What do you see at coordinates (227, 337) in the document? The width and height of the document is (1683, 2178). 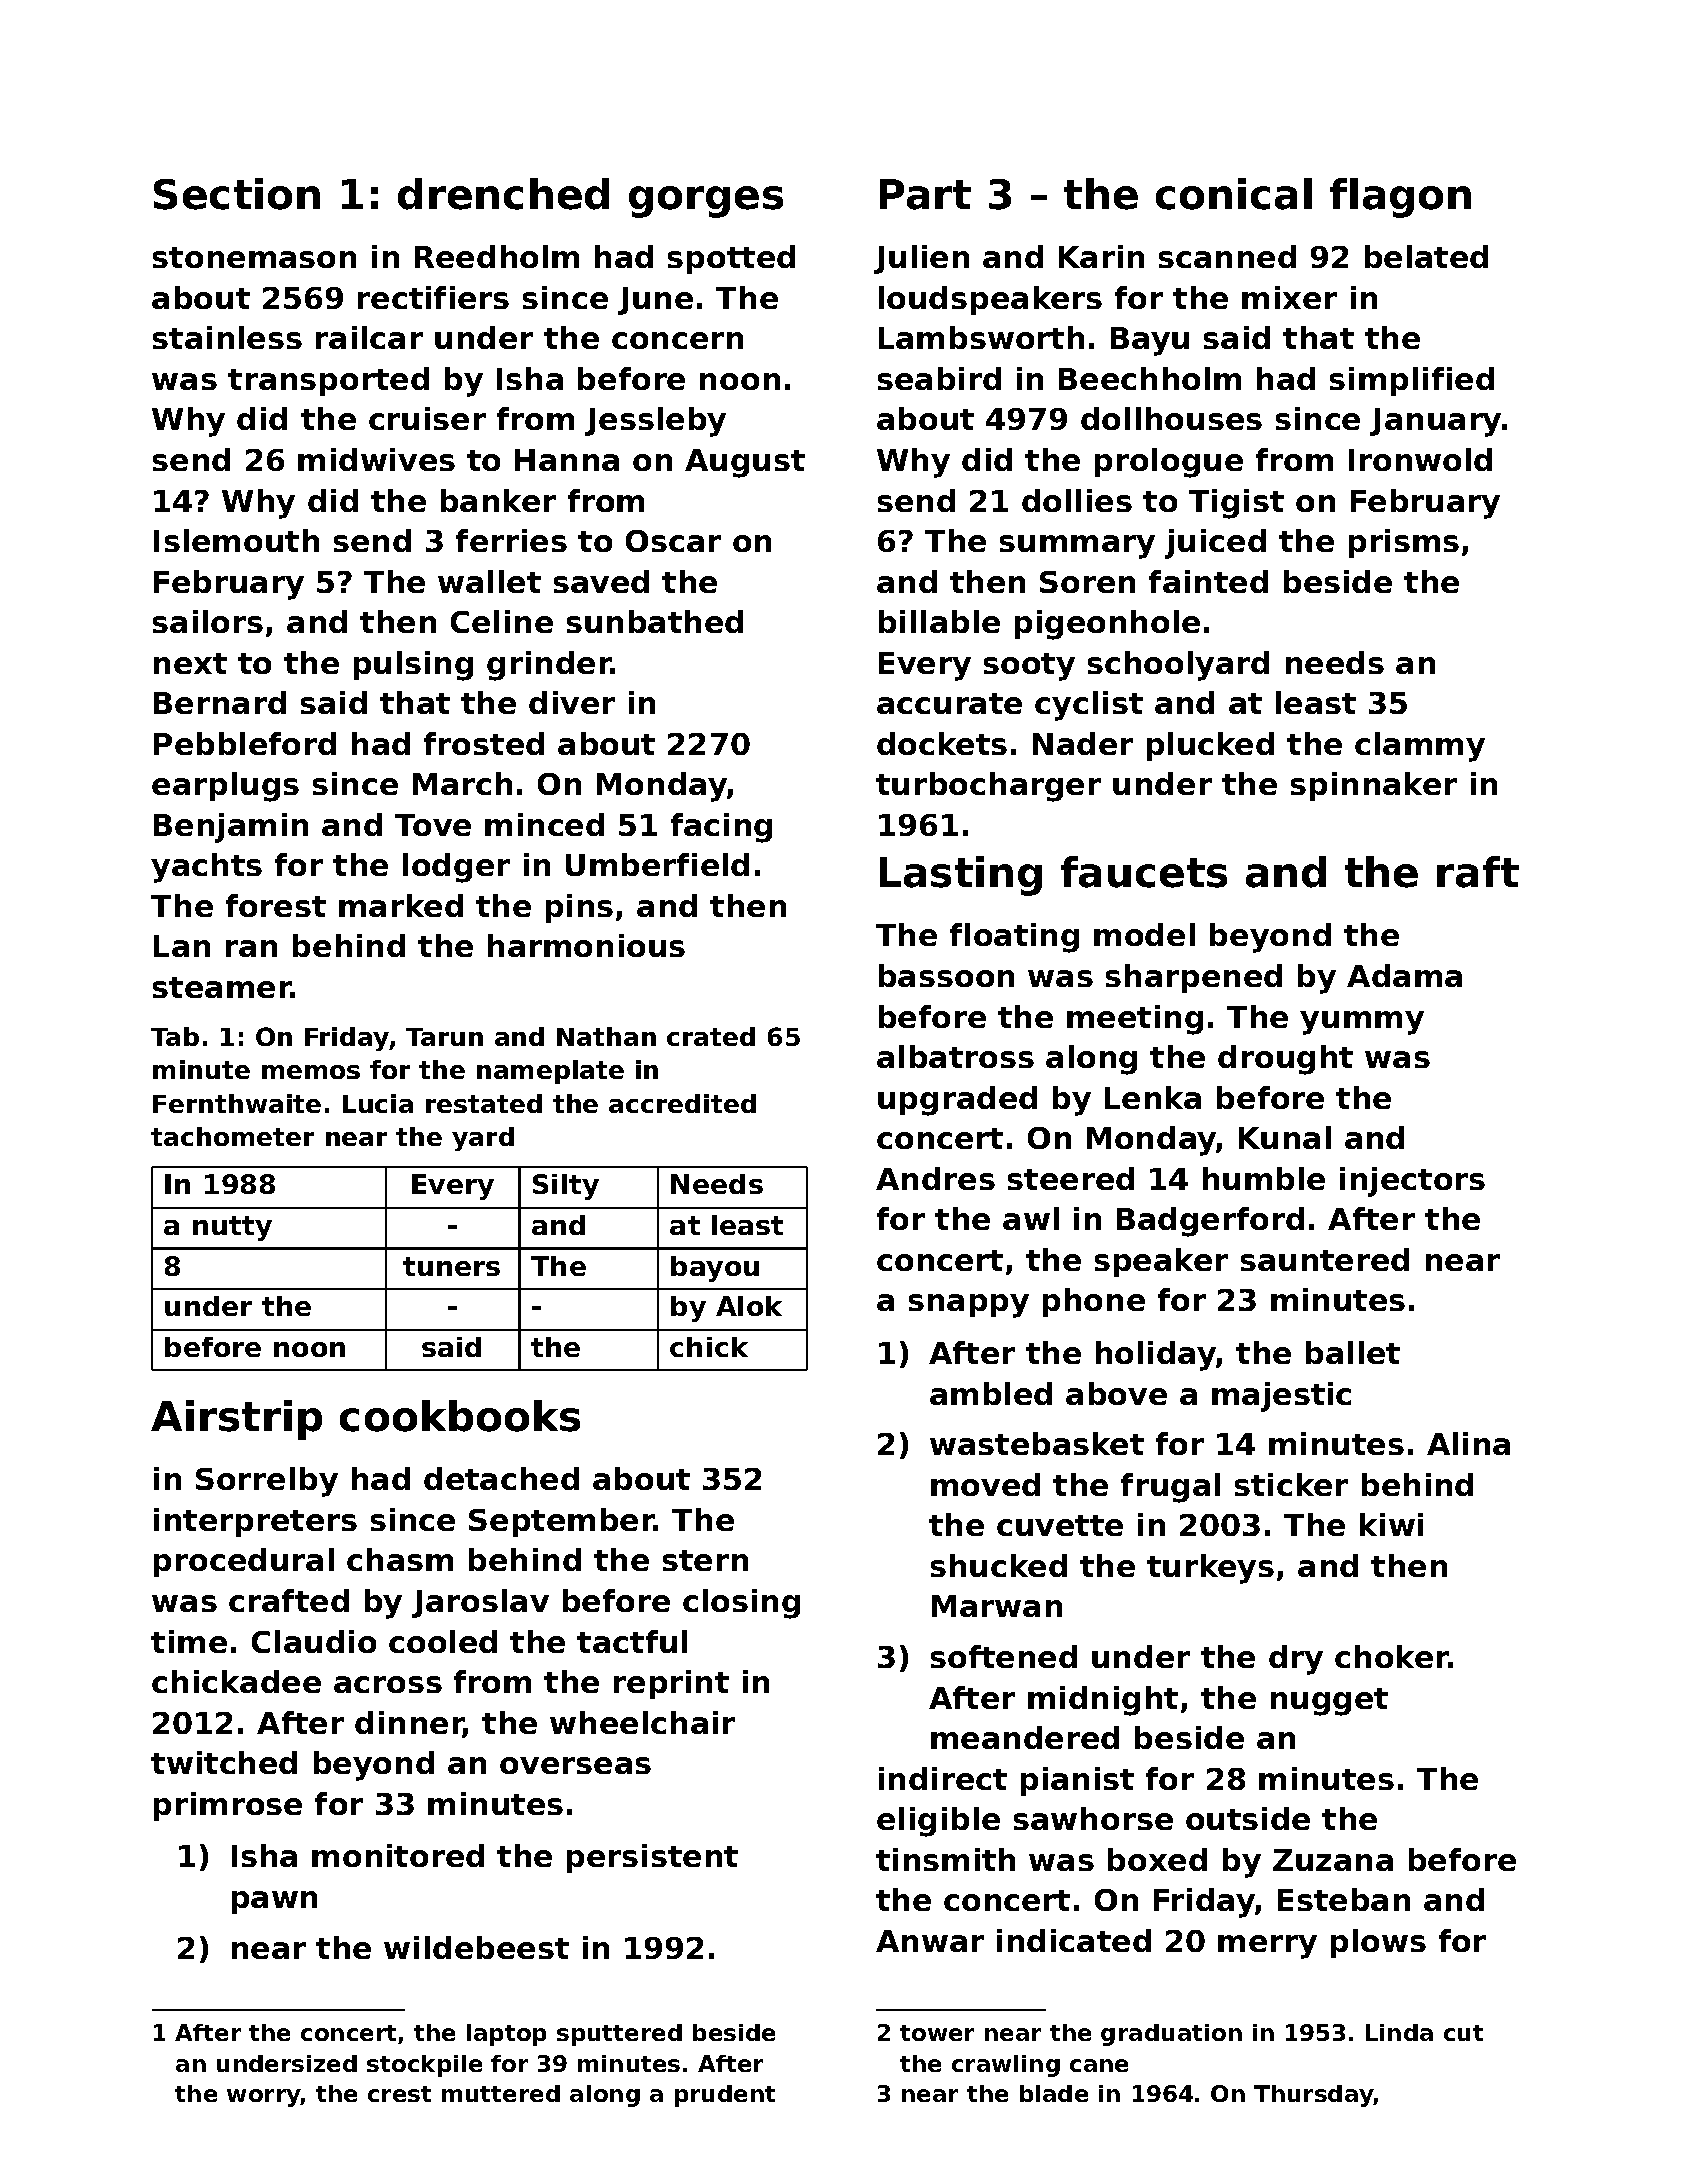 I see `stainless` at bounding box center [227, 337].
